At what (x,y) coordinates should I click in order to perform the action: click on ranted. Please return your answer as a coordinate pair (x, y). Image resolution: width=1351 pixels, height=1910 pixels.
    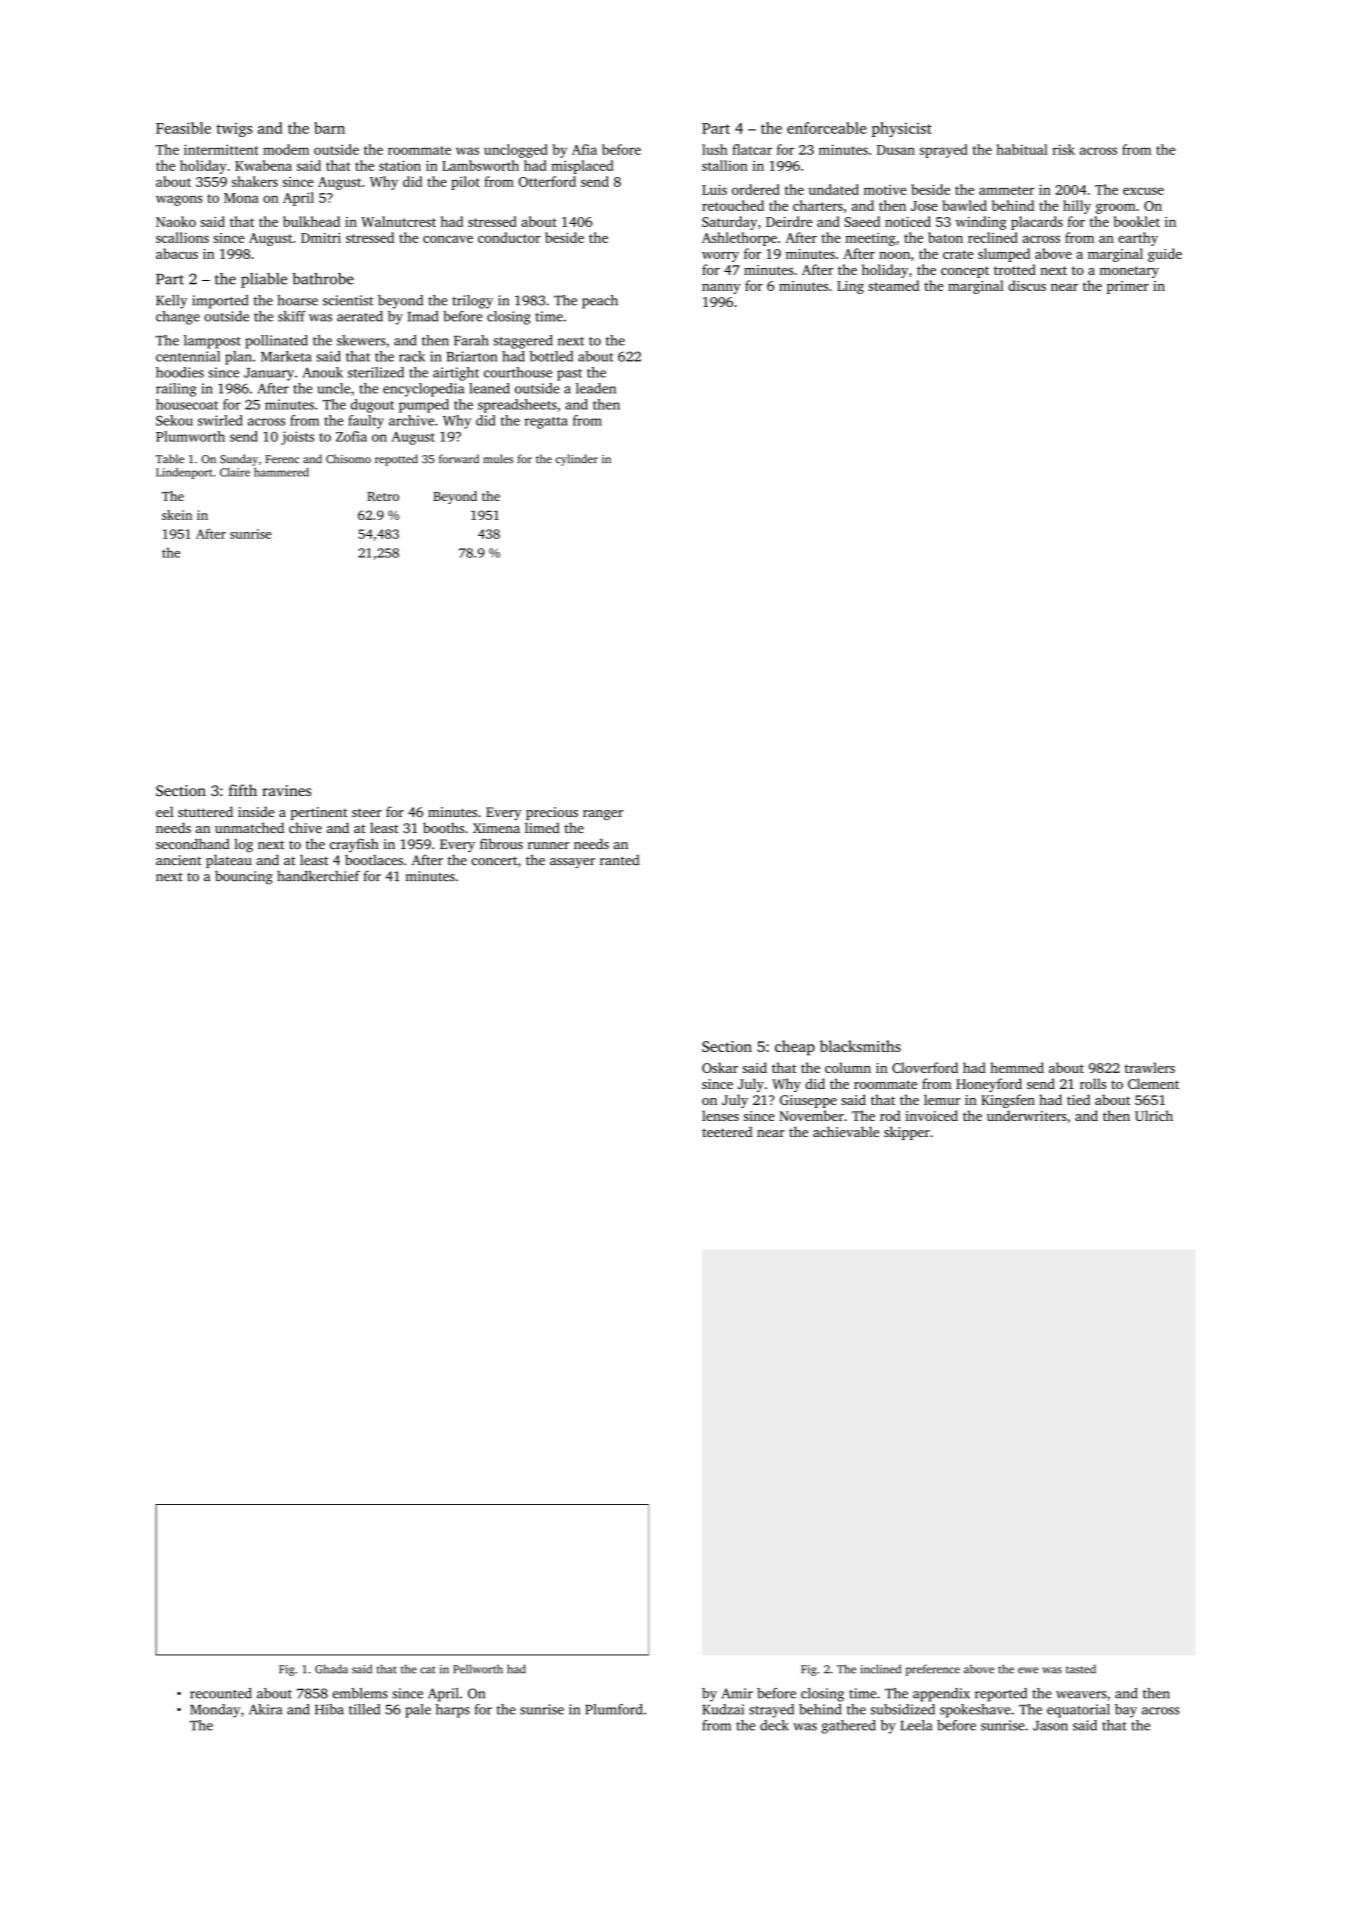
    Looking at the image, I should click on (620, 859).
